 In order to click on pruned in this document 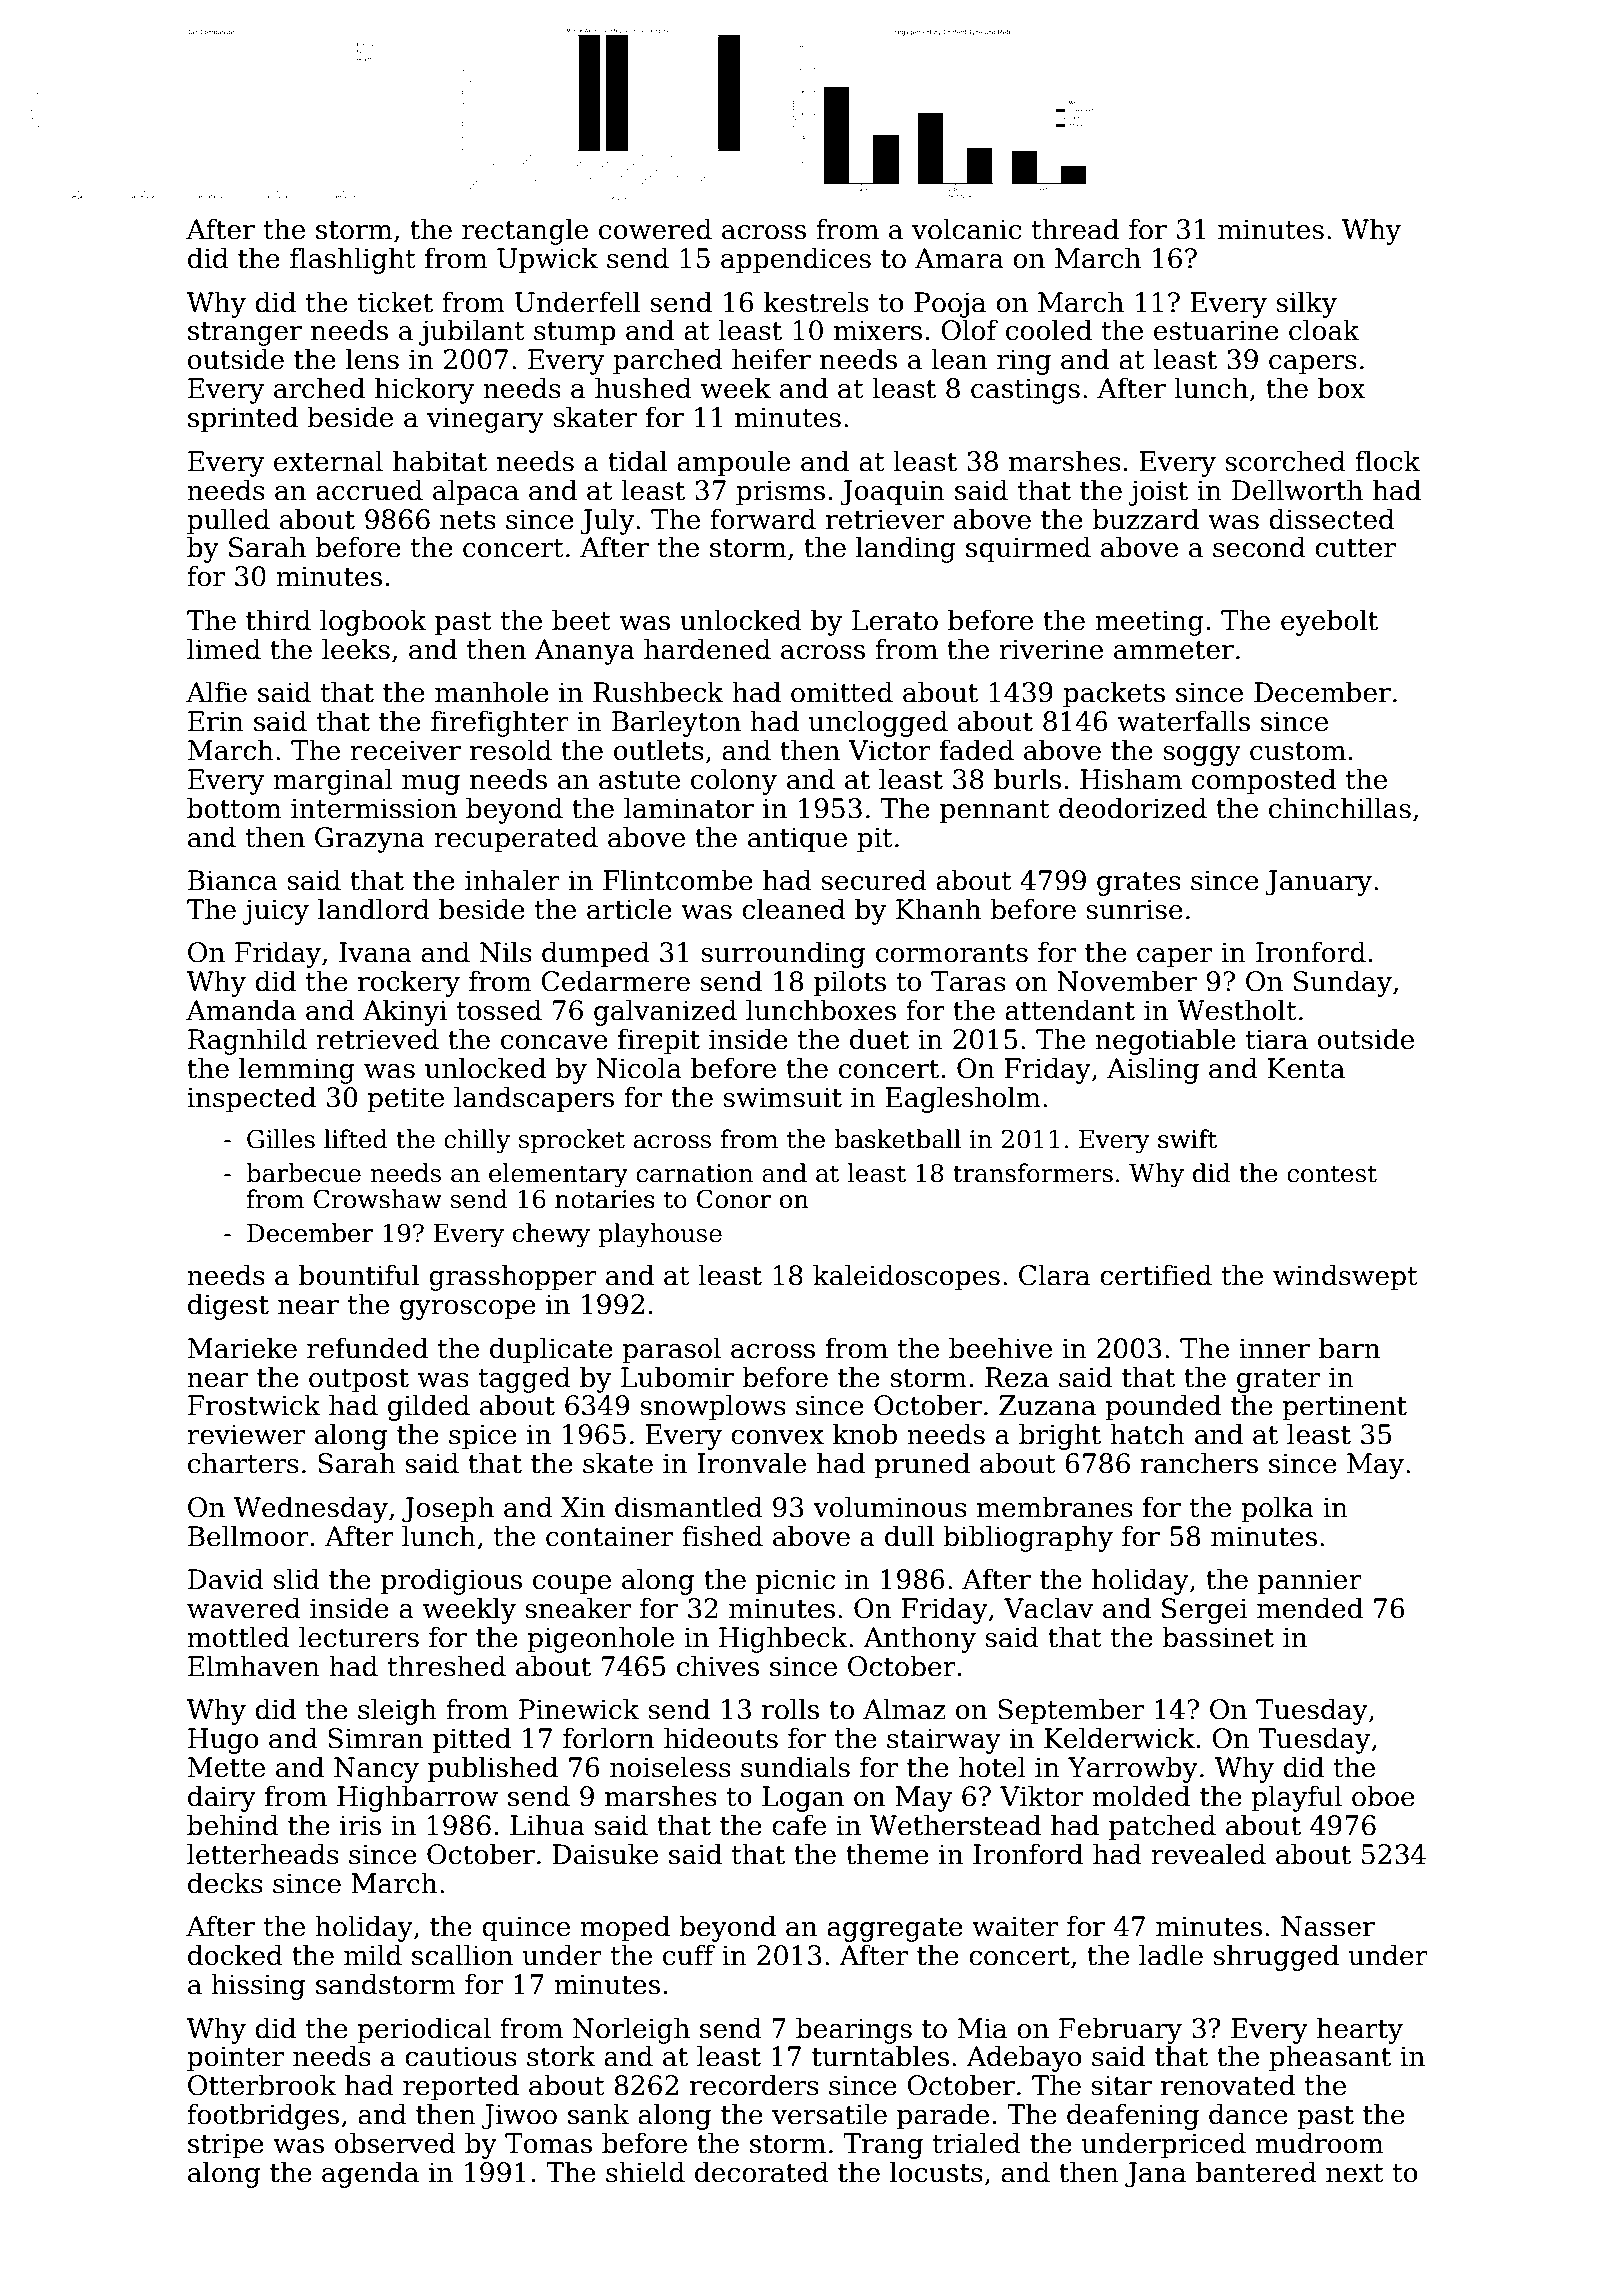, I will do `click(922, 1465)`.
